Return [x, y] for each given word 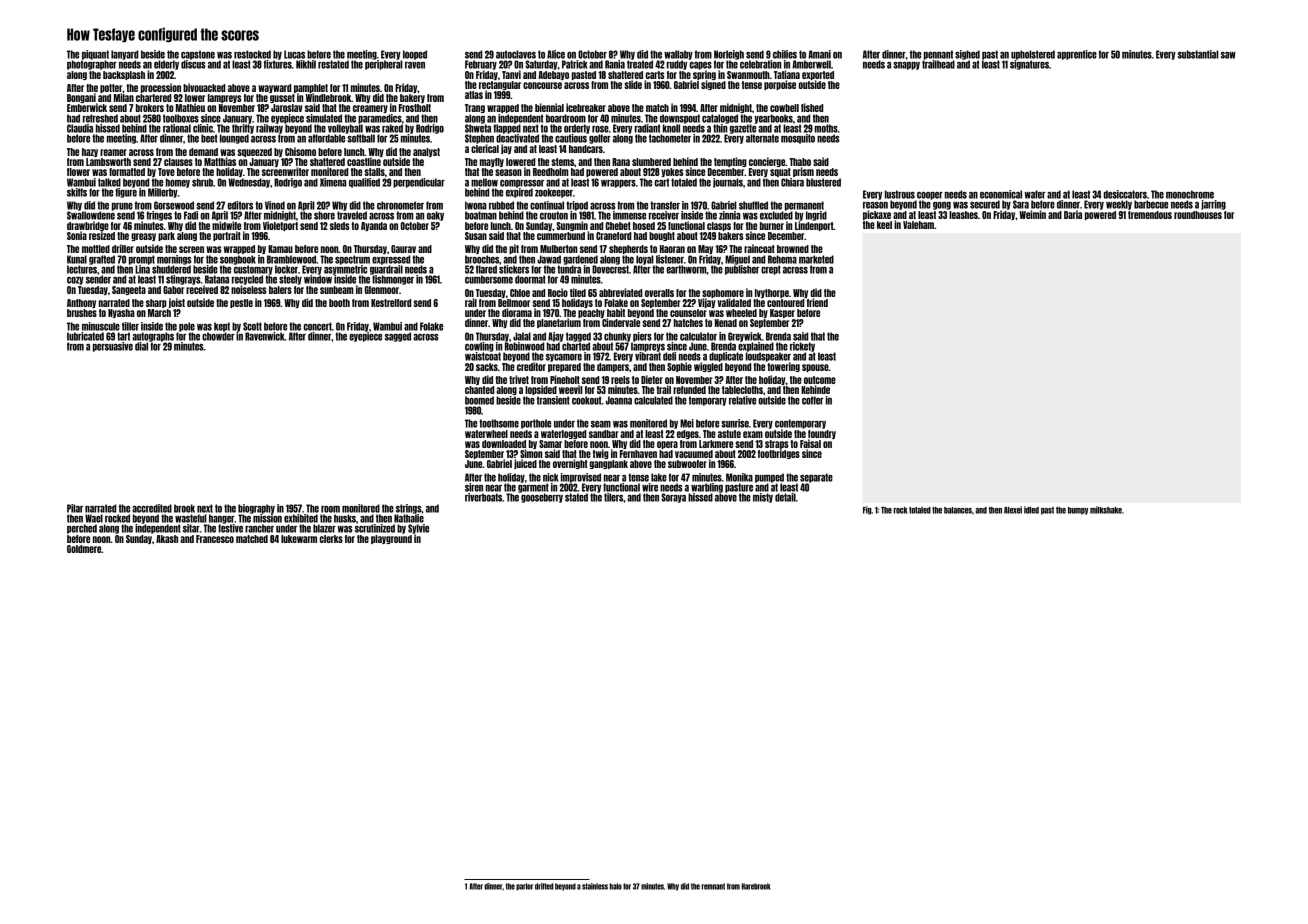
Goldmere [84, 549]
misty [763, 498]
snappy [906, 66]
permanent [804, 206]
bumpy [1078, 511]
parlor [524, 887]
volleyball [345, 129]
